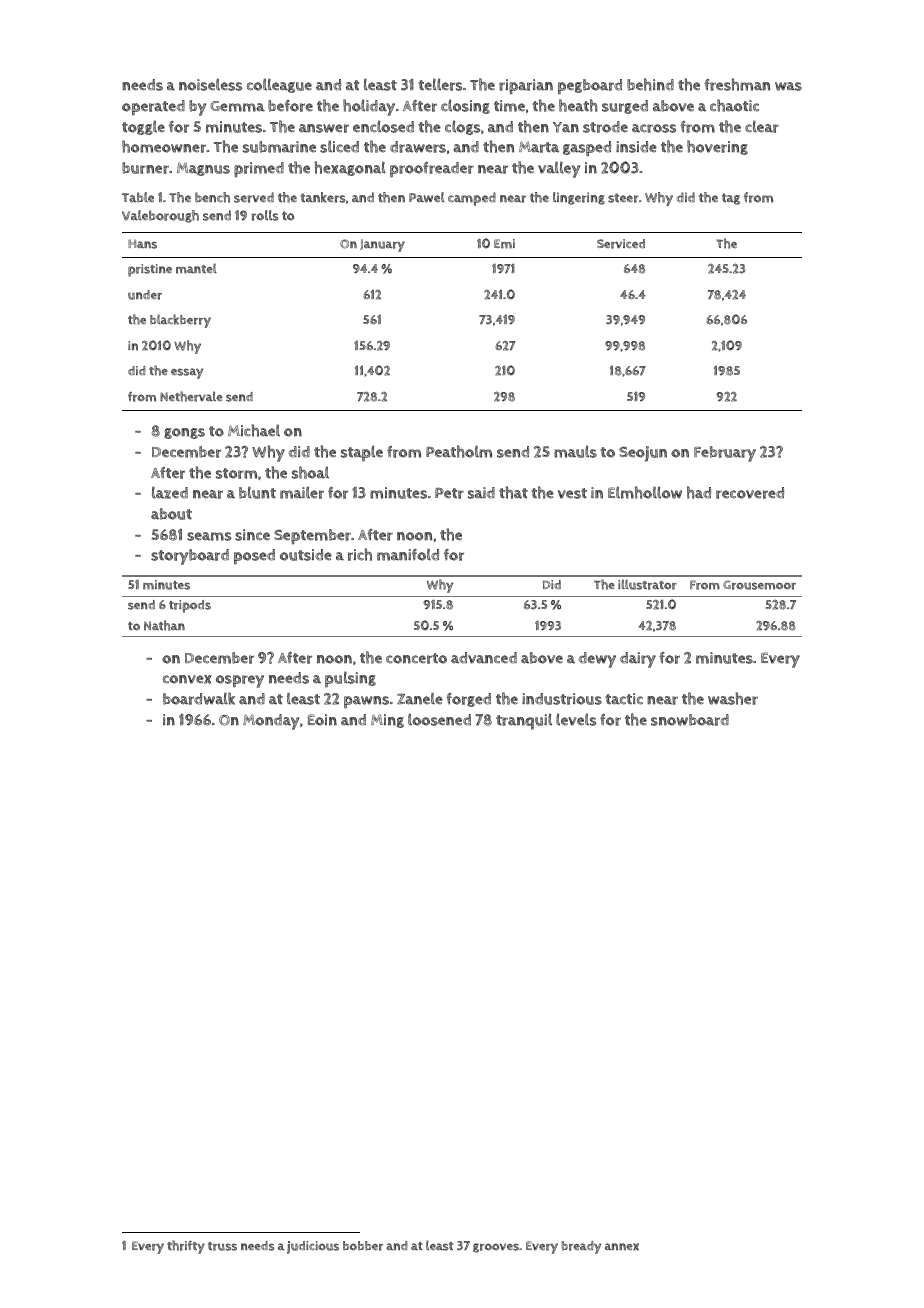 Image resolution: width=924 pixels, height=1308 pixels. I want to click on mantel, so click(196, 268).
